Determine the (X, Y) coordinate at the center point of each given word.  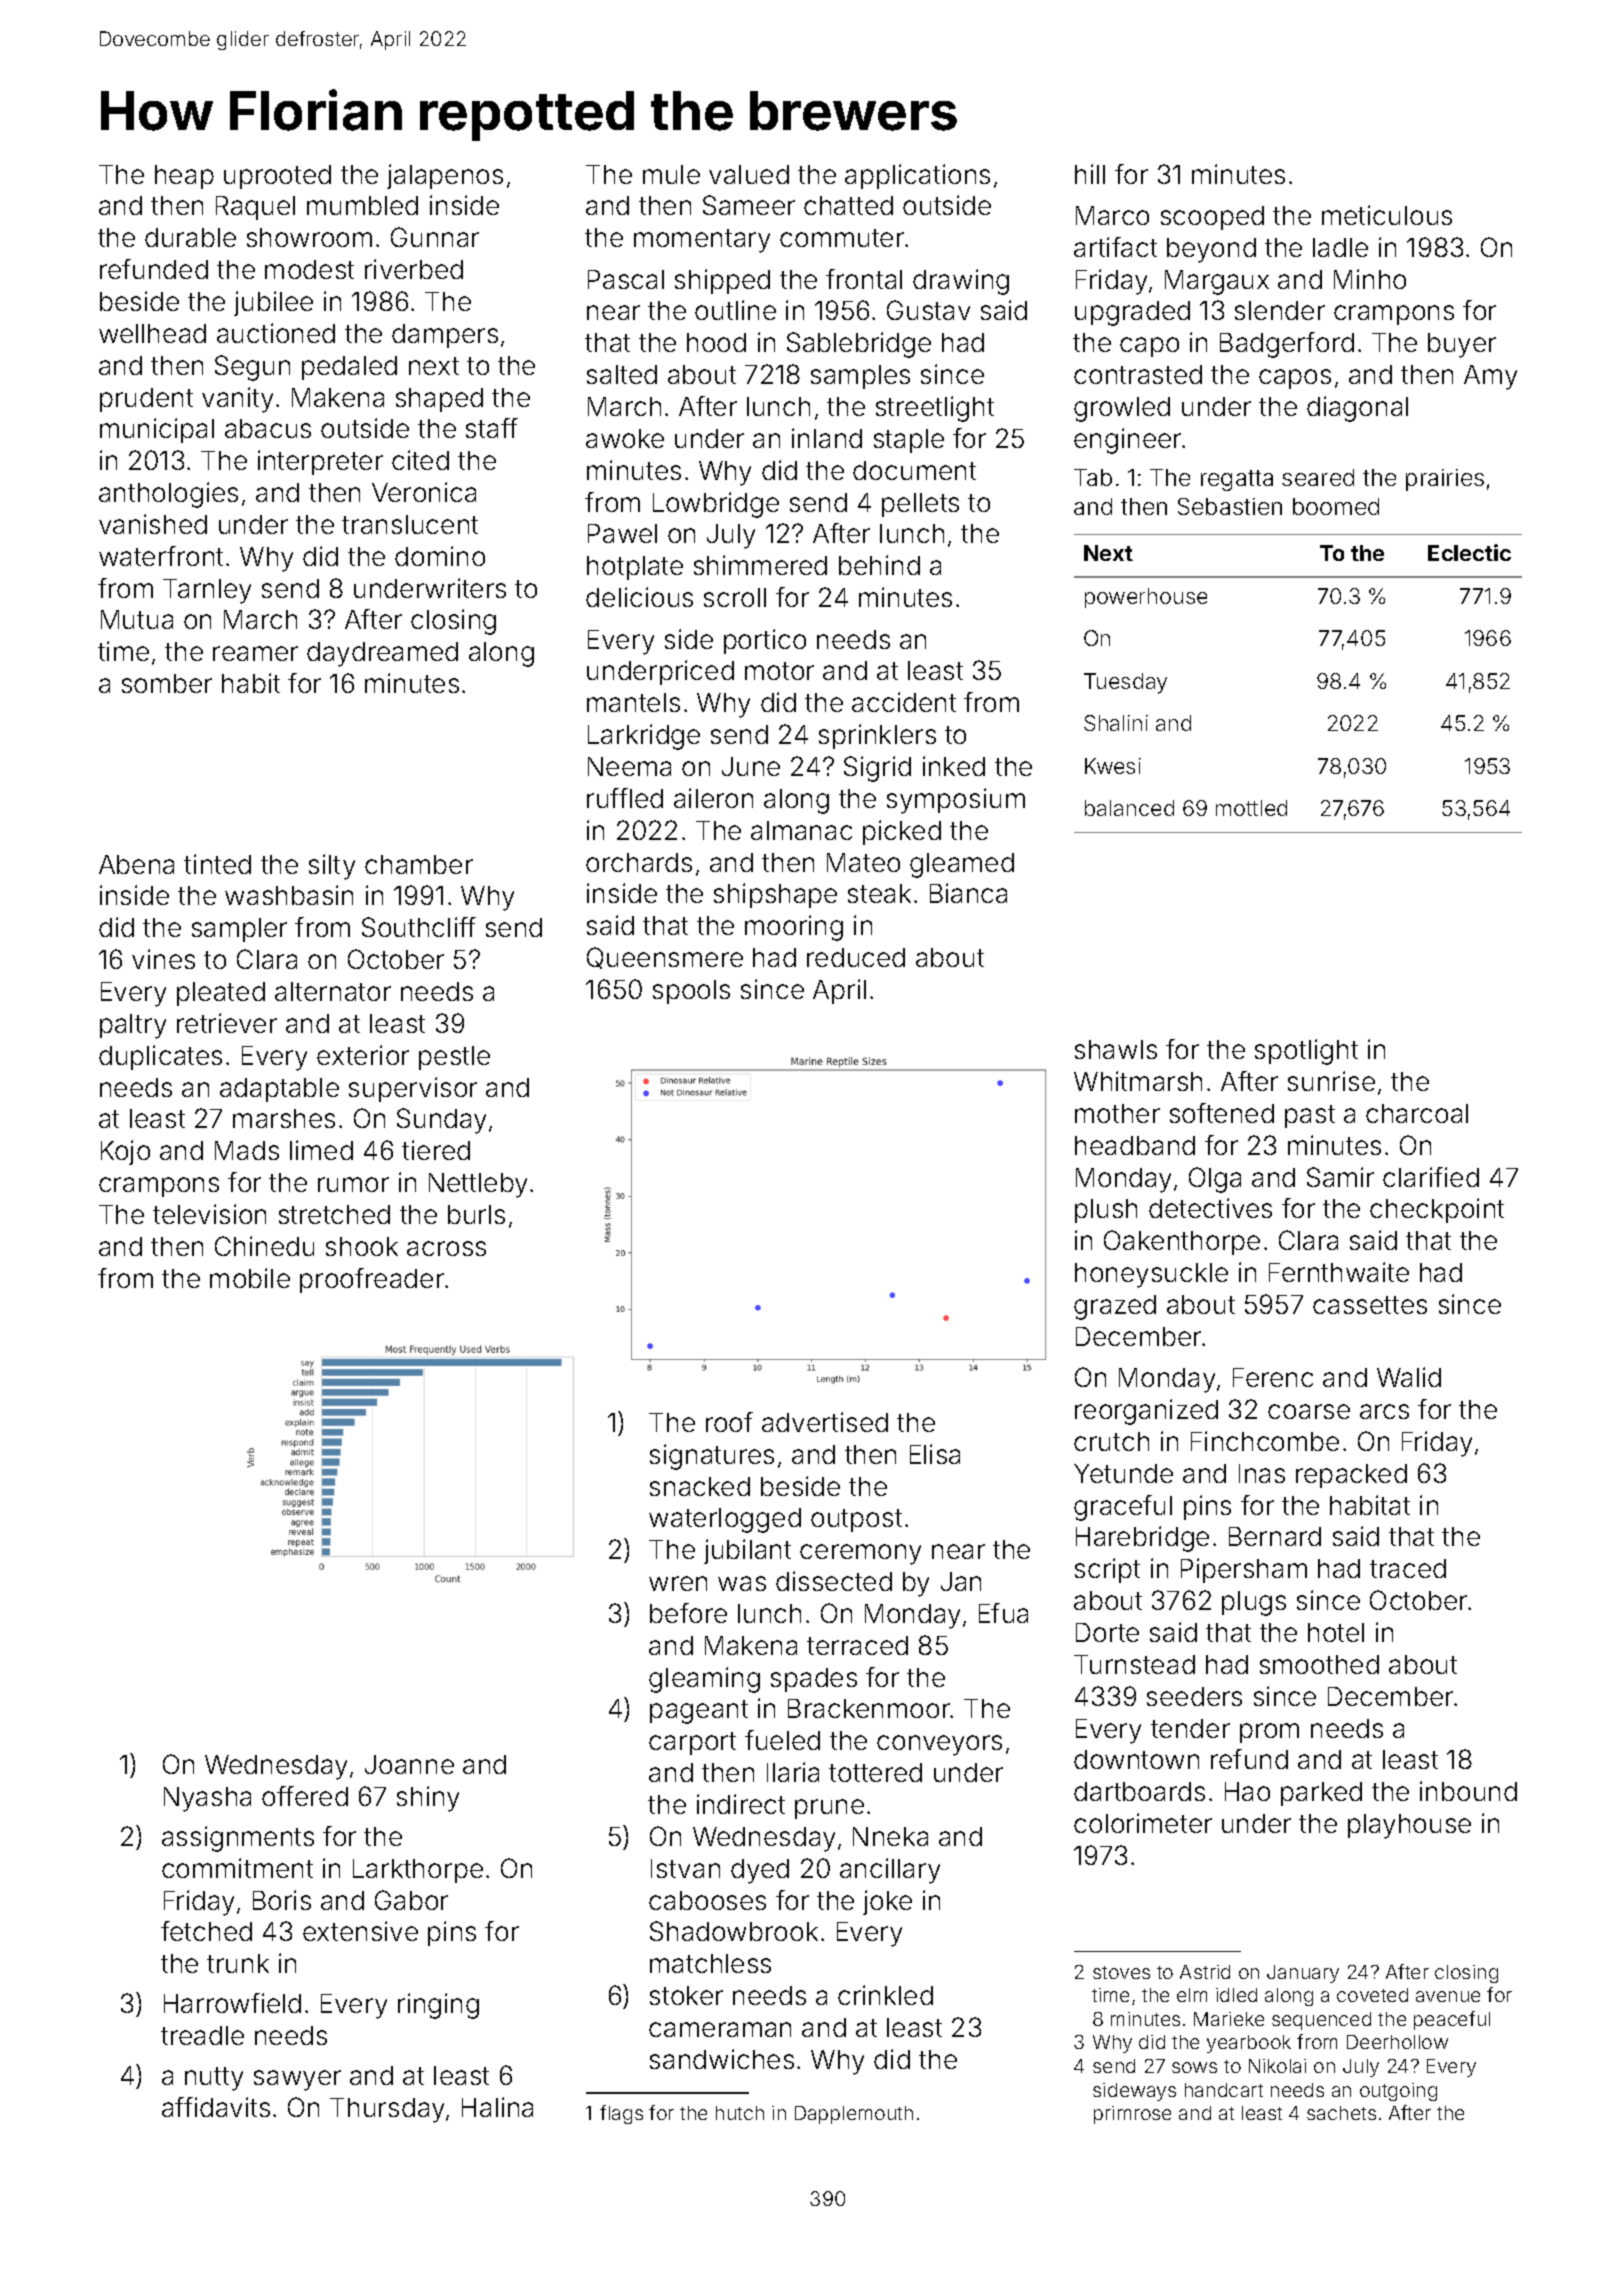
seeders (1194, 1696)
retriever (227, 1023)
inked (954, 766)
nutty (214, 2079)
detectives (1210, 1208)
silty (332, 867)
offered (305, 1796)
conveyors (939, 1745)
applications (917, 176)
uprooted (277, 177)
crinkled (885, 1995)
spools (691, 992)
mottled (1251, 808)
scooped (1212, 218)
